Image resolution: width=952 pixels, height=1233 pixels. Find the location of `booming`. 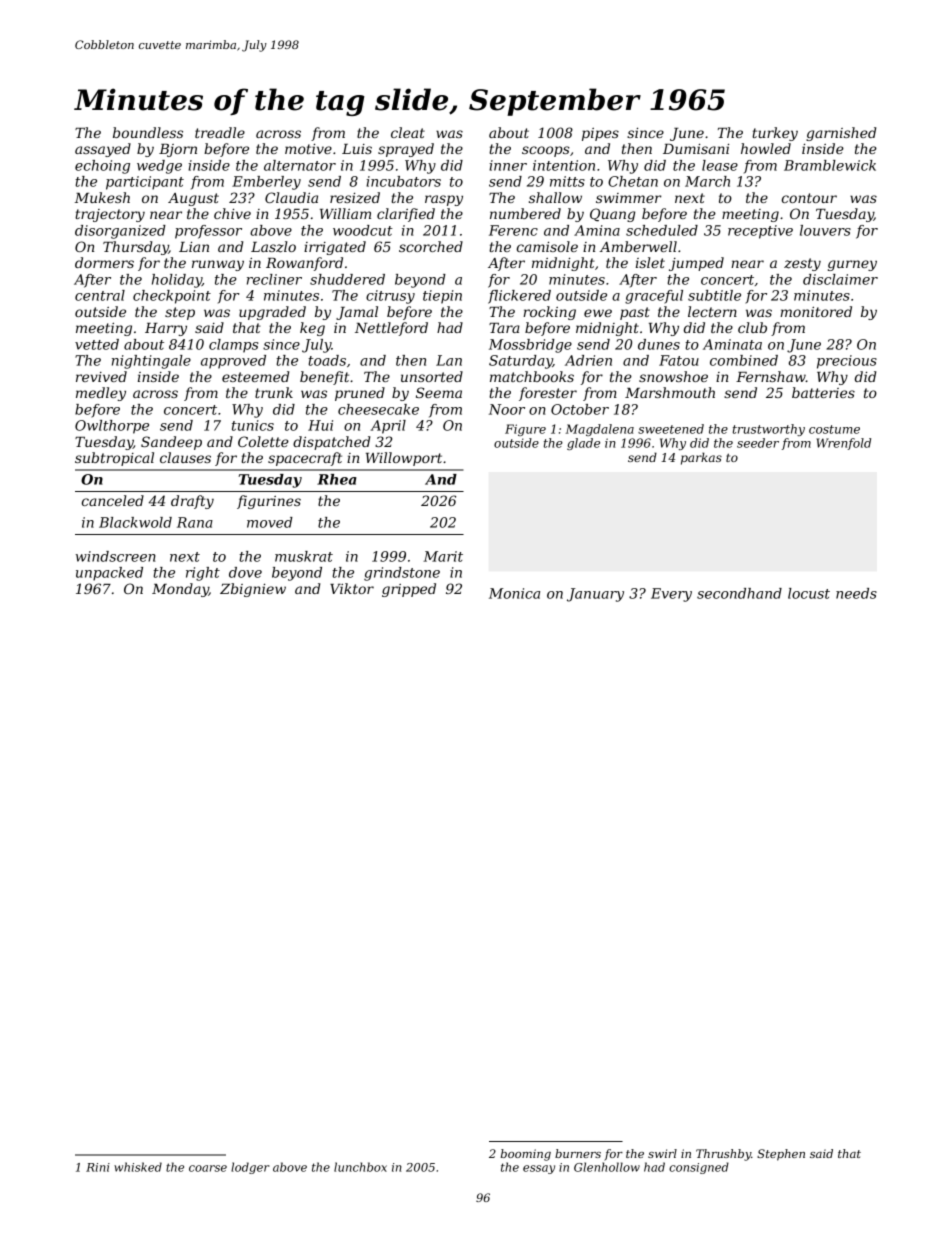

booming is located at coordinates (525, 1155).
